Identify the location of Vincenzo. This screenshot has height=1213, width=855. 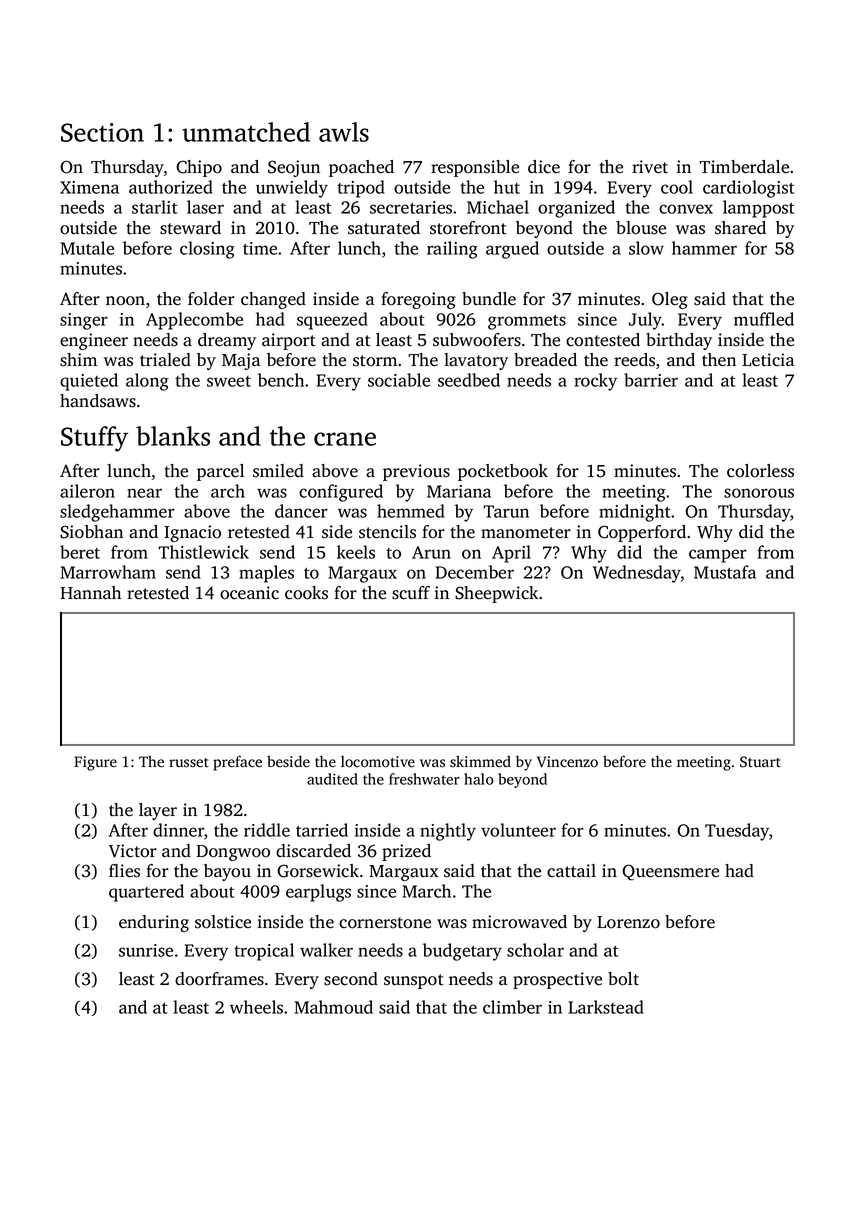
(567, 762).
